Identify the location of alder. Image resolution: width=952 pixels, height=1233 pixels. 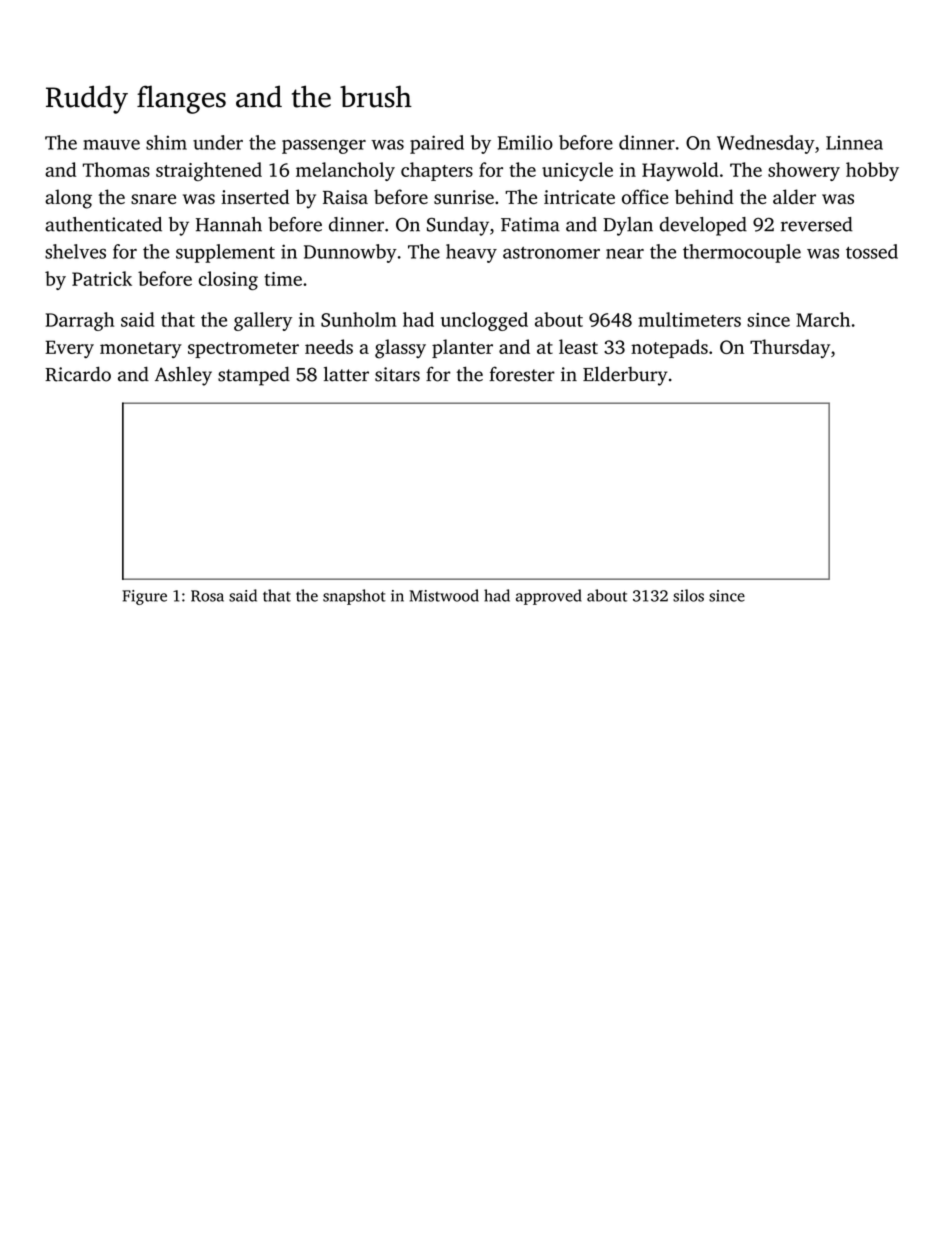
(794, 196).
